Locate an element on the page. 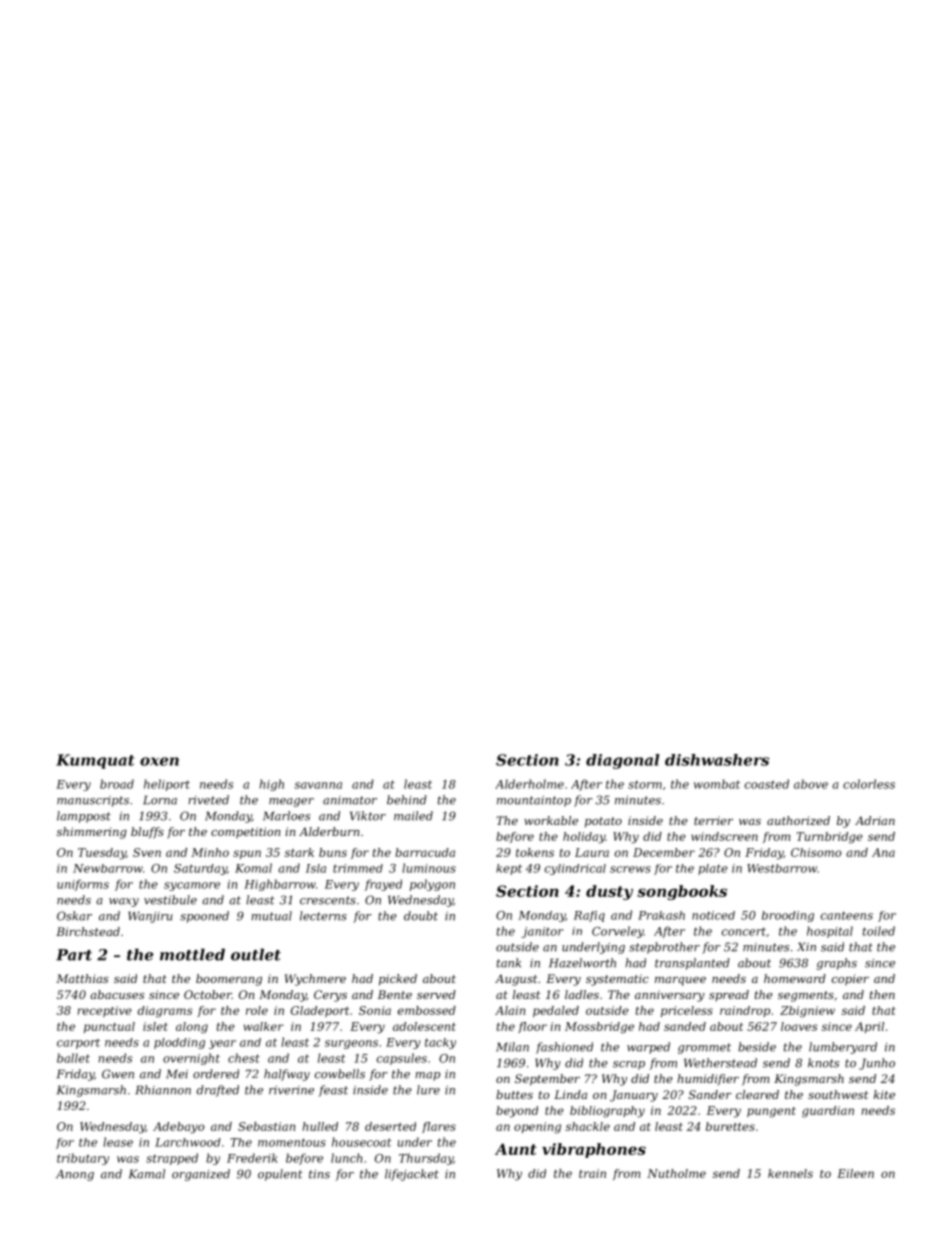 The image size is (952, 1233). lease is located at coordinates (118, 1142).
